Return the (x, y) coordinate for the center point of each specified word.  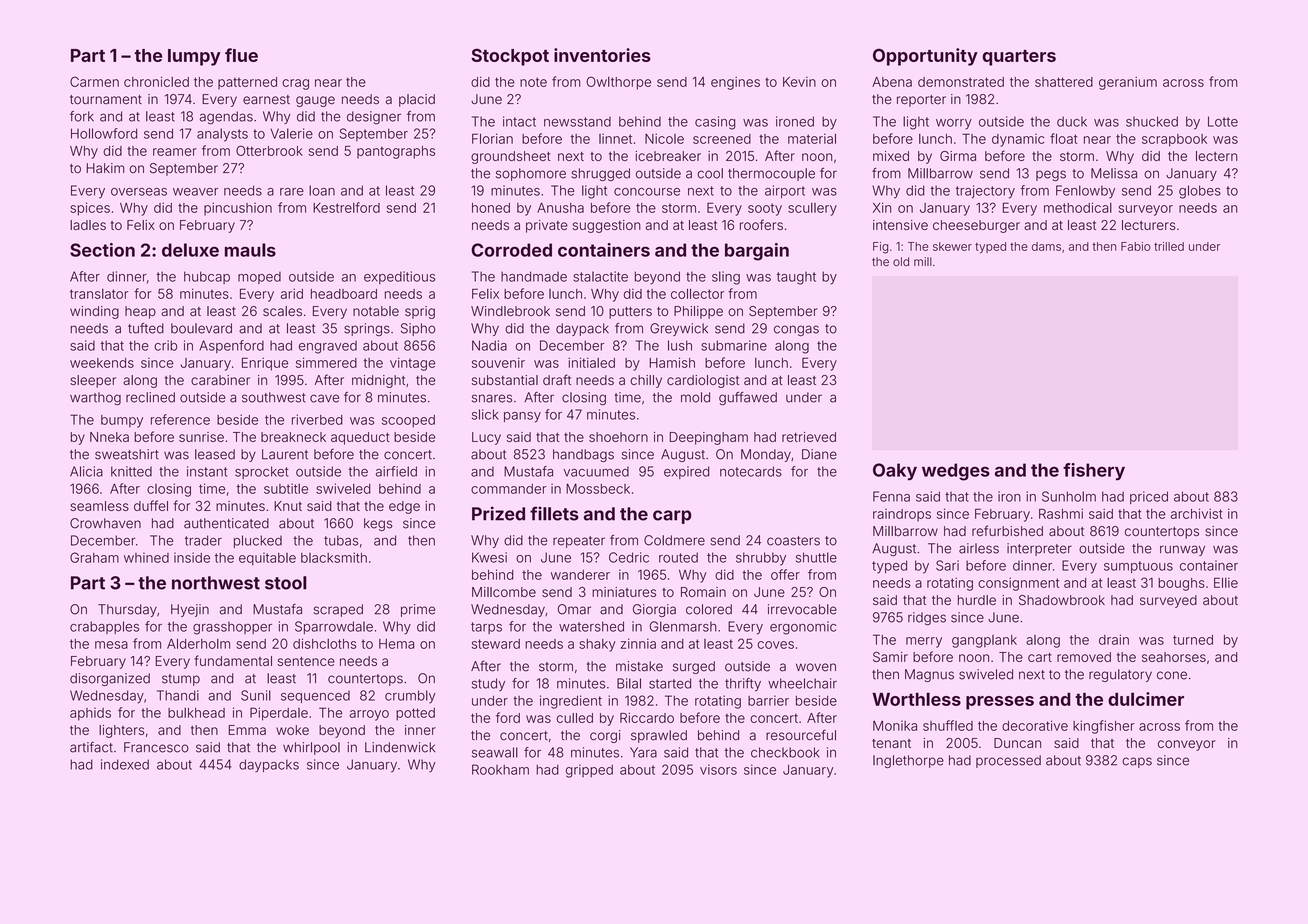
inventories (602, 55)
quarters (1019, 58)
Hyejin (190, 610)
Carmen (94, 81)
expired (686, 472)
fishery (1094, 472)
